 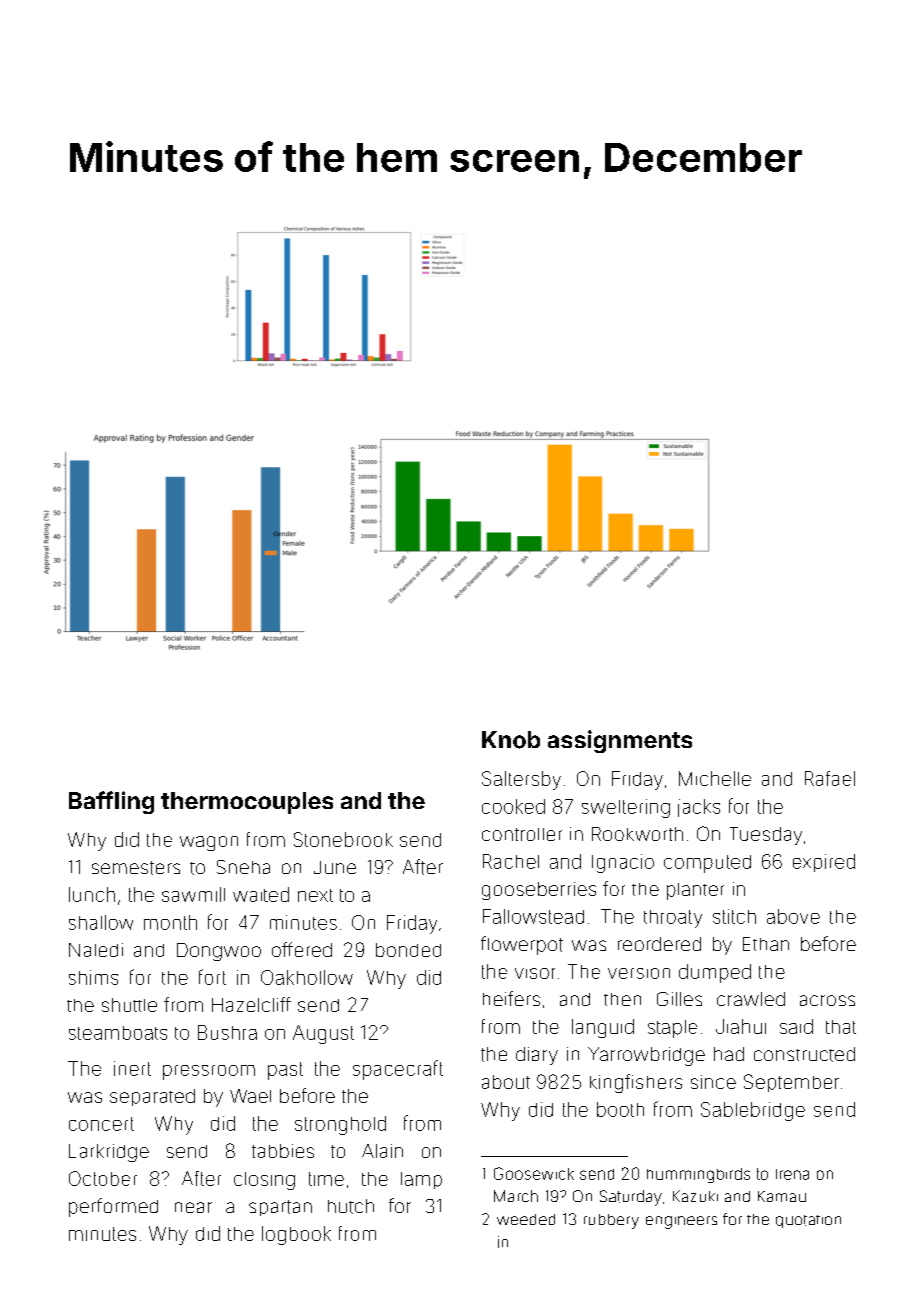 What do you see at coordinates (283, 1151) in the screenshot?
I see `tabbies` at bounding box center [283, 1151].
